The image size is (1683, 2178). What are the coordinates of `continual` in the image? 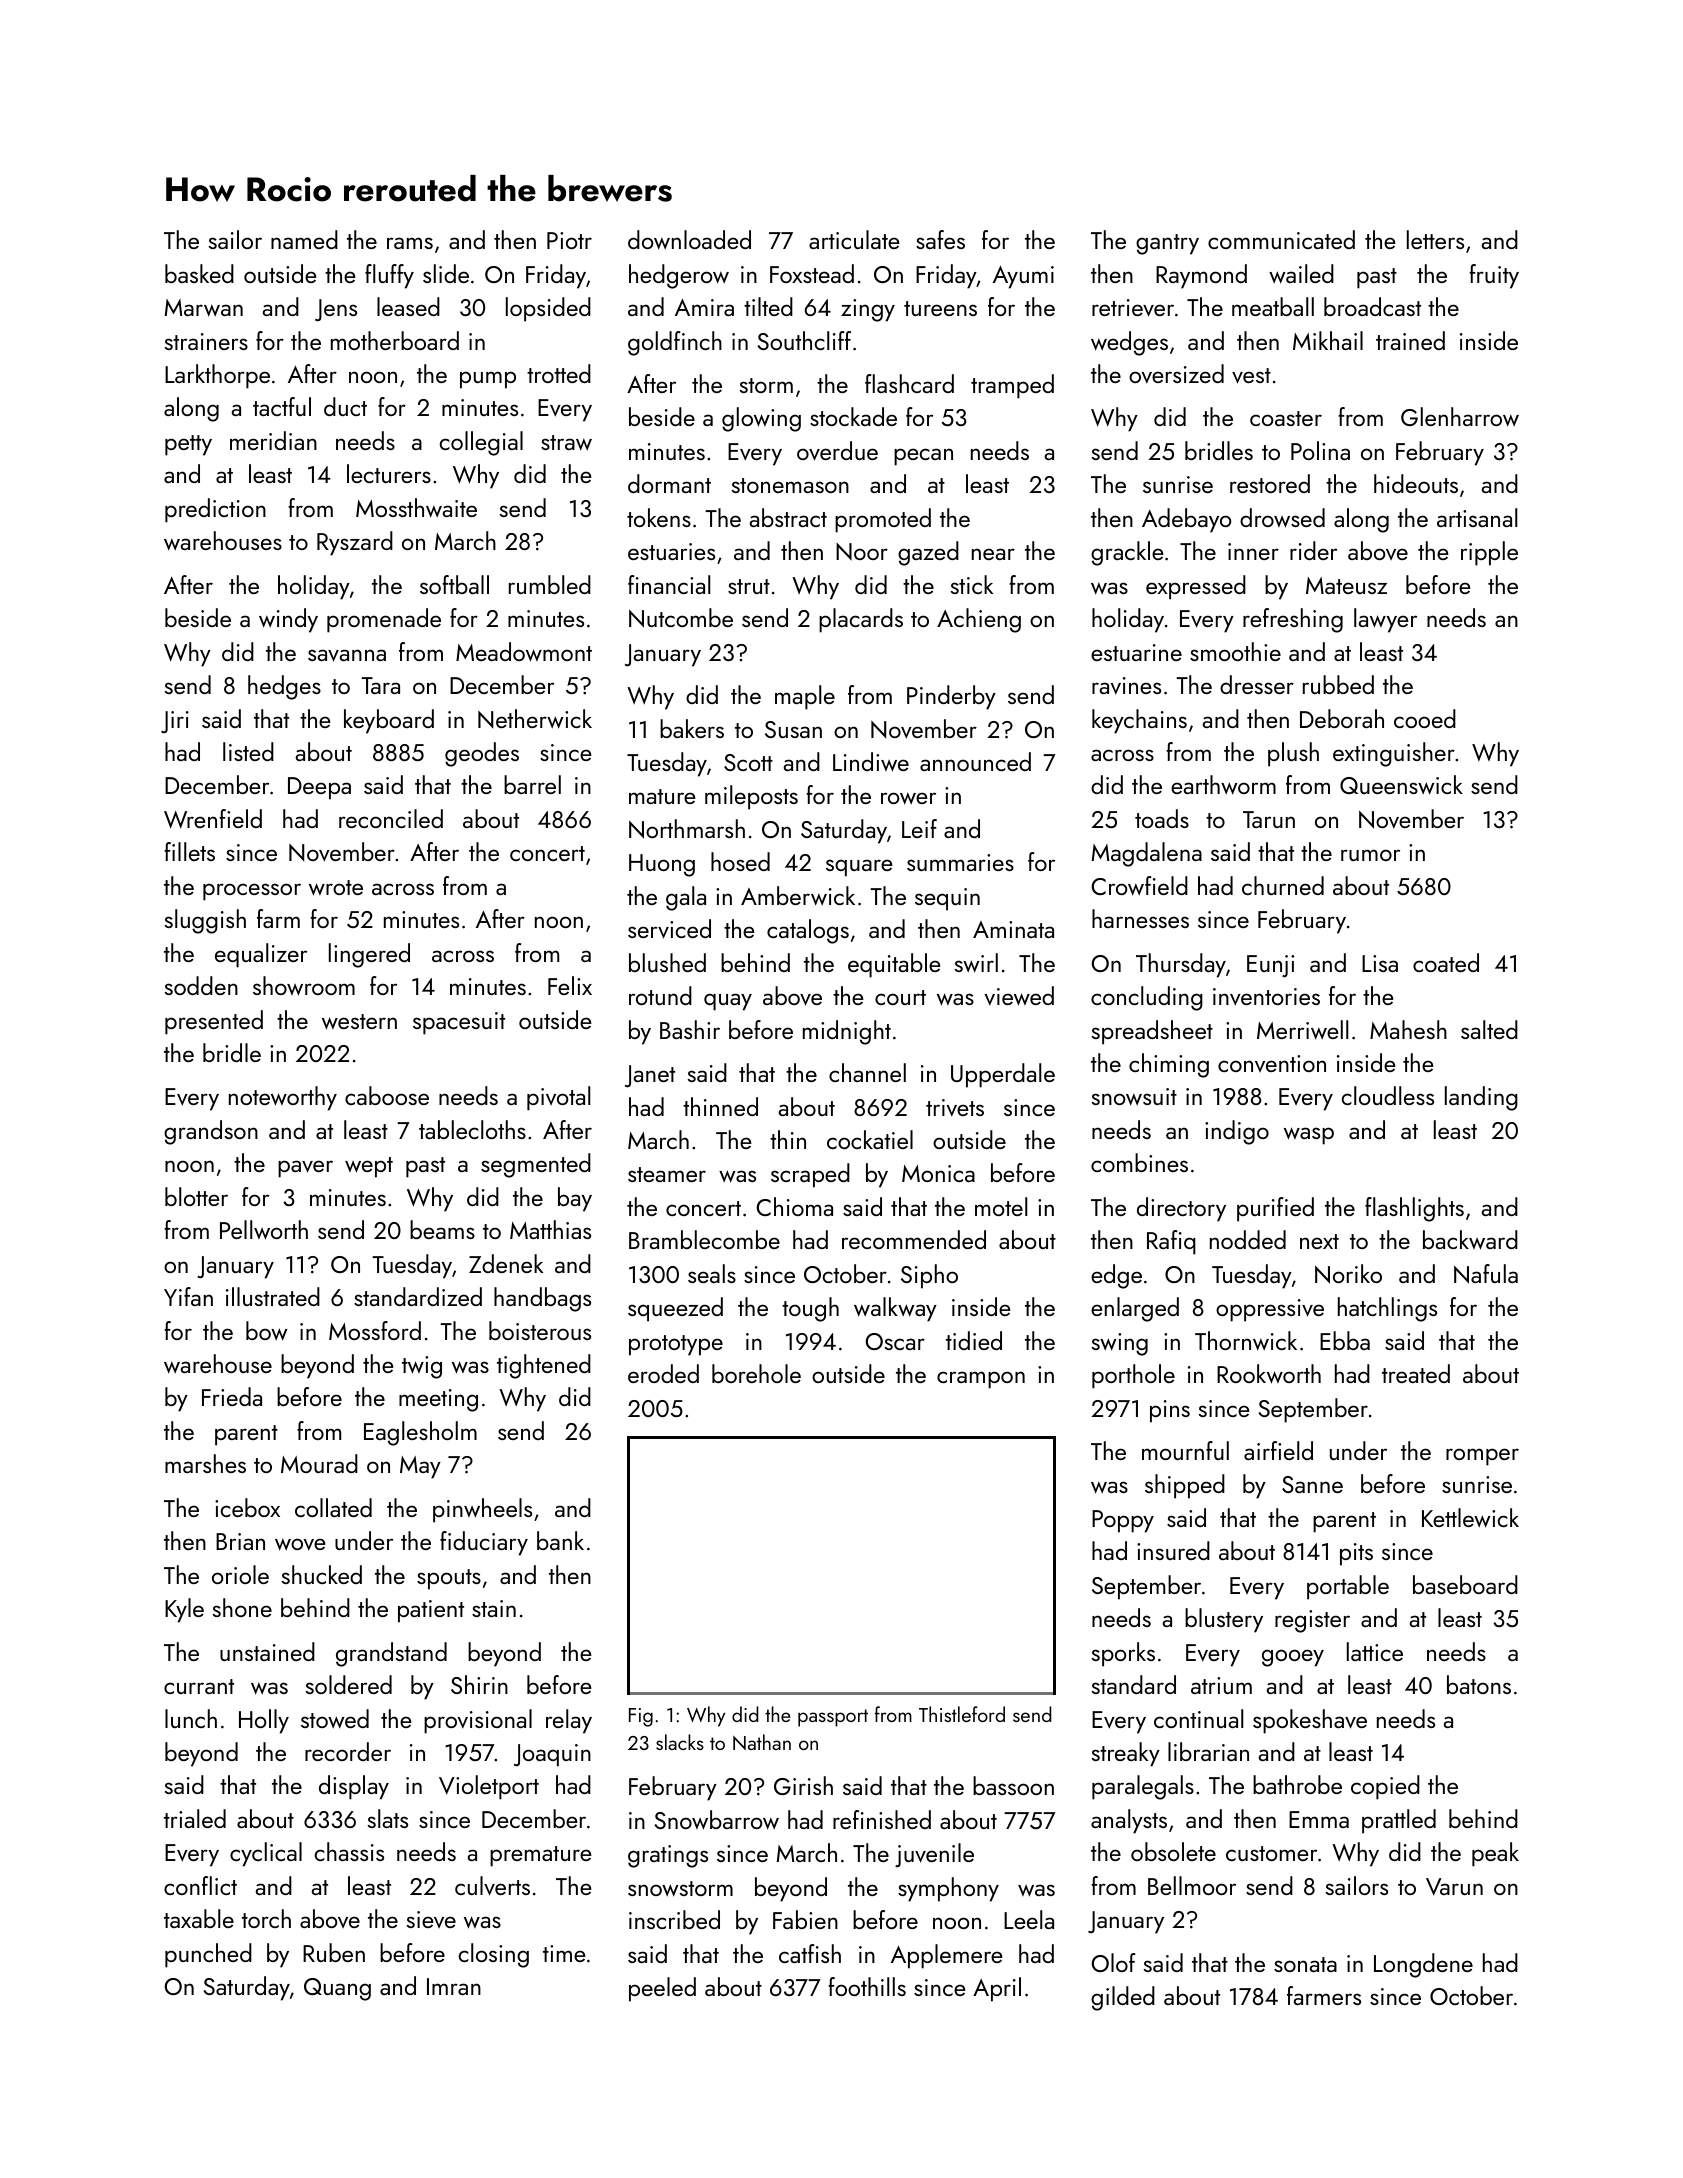 It's located at (1198, 1718).
